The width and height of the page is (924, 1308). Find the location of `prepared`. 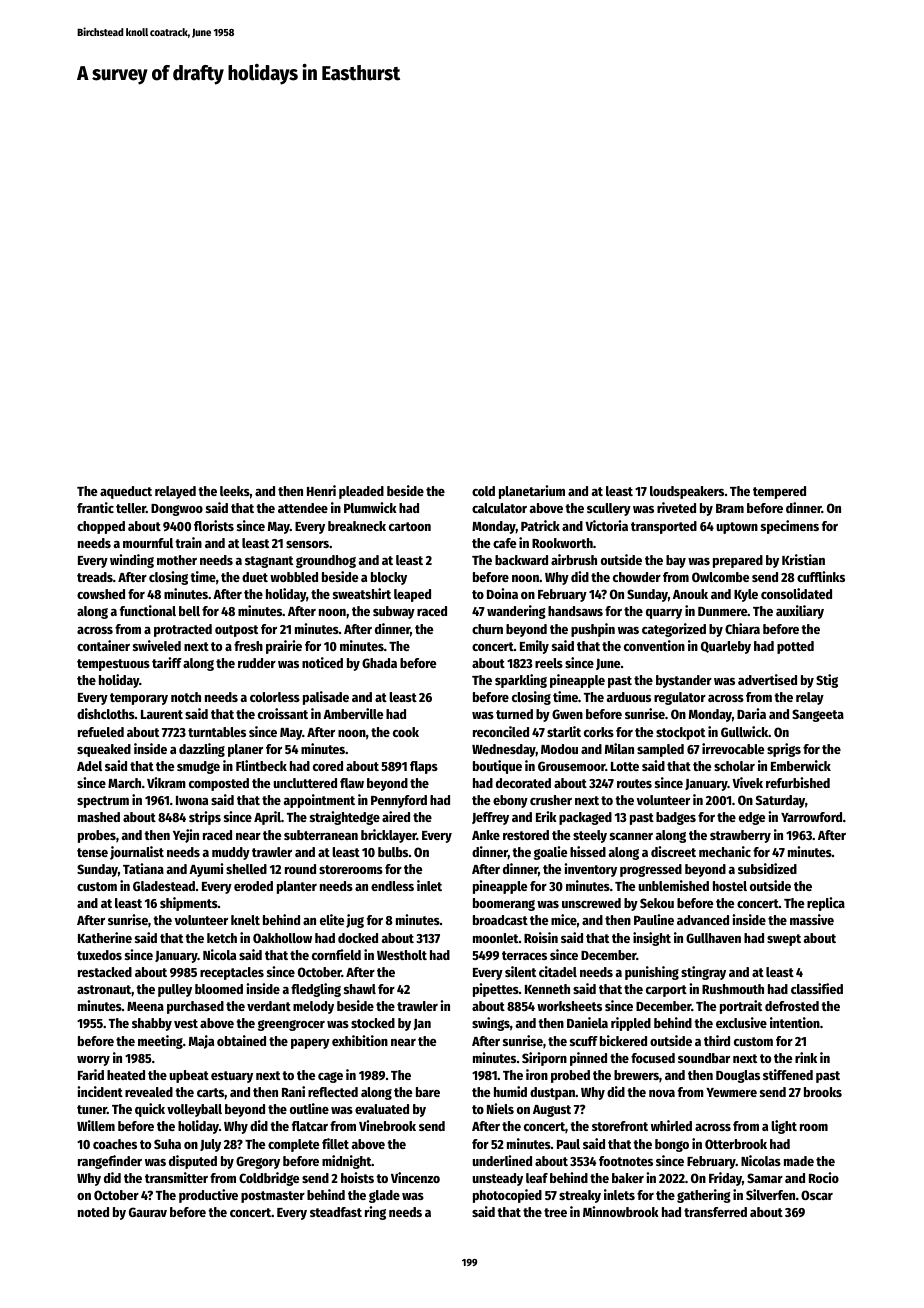

prepared is located at coordinates (738, 561).
